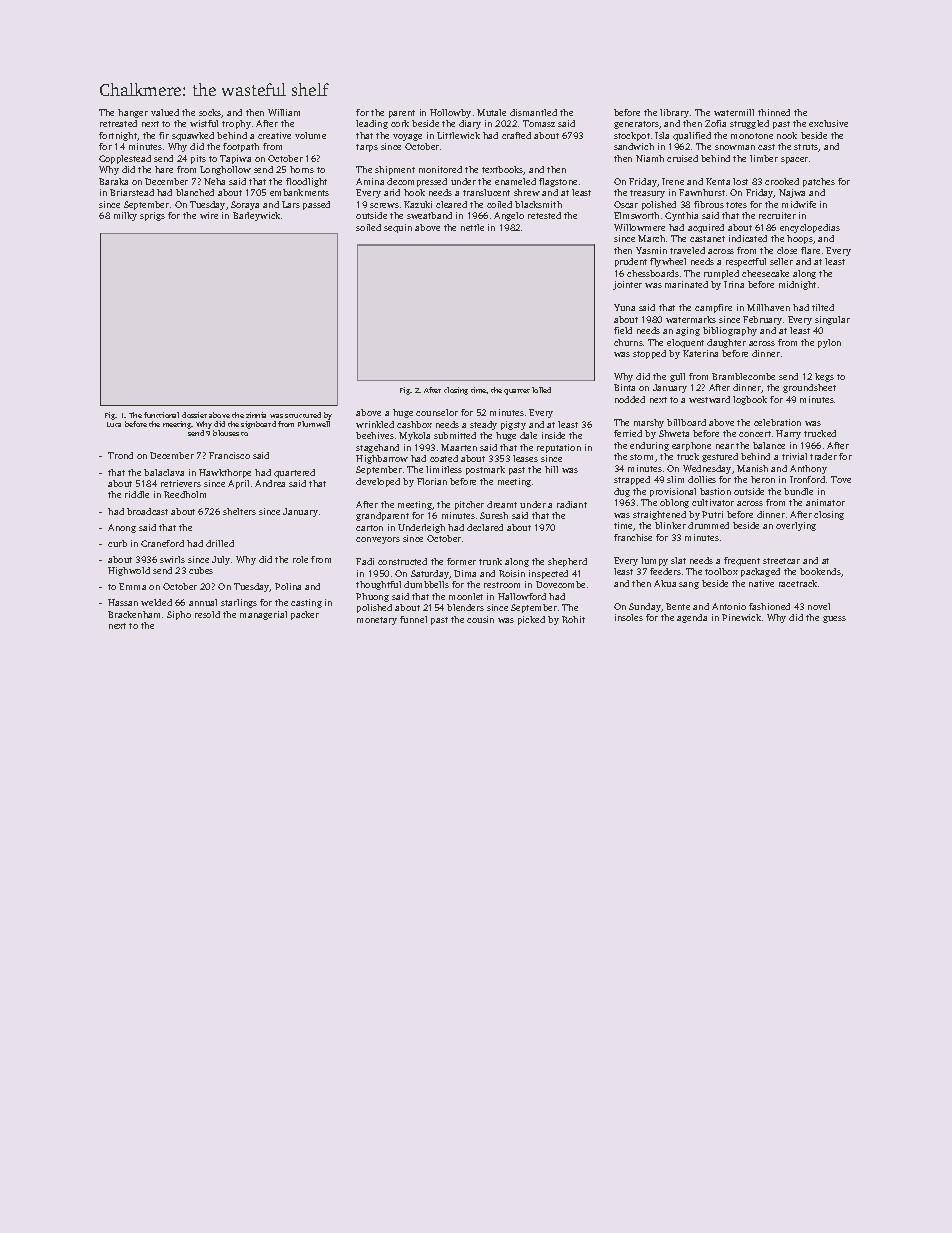 This screenshot has height=1233, width=952. Describe the element at coordinates (398, 228) in the screenshot. I see `sequin` at that location.
